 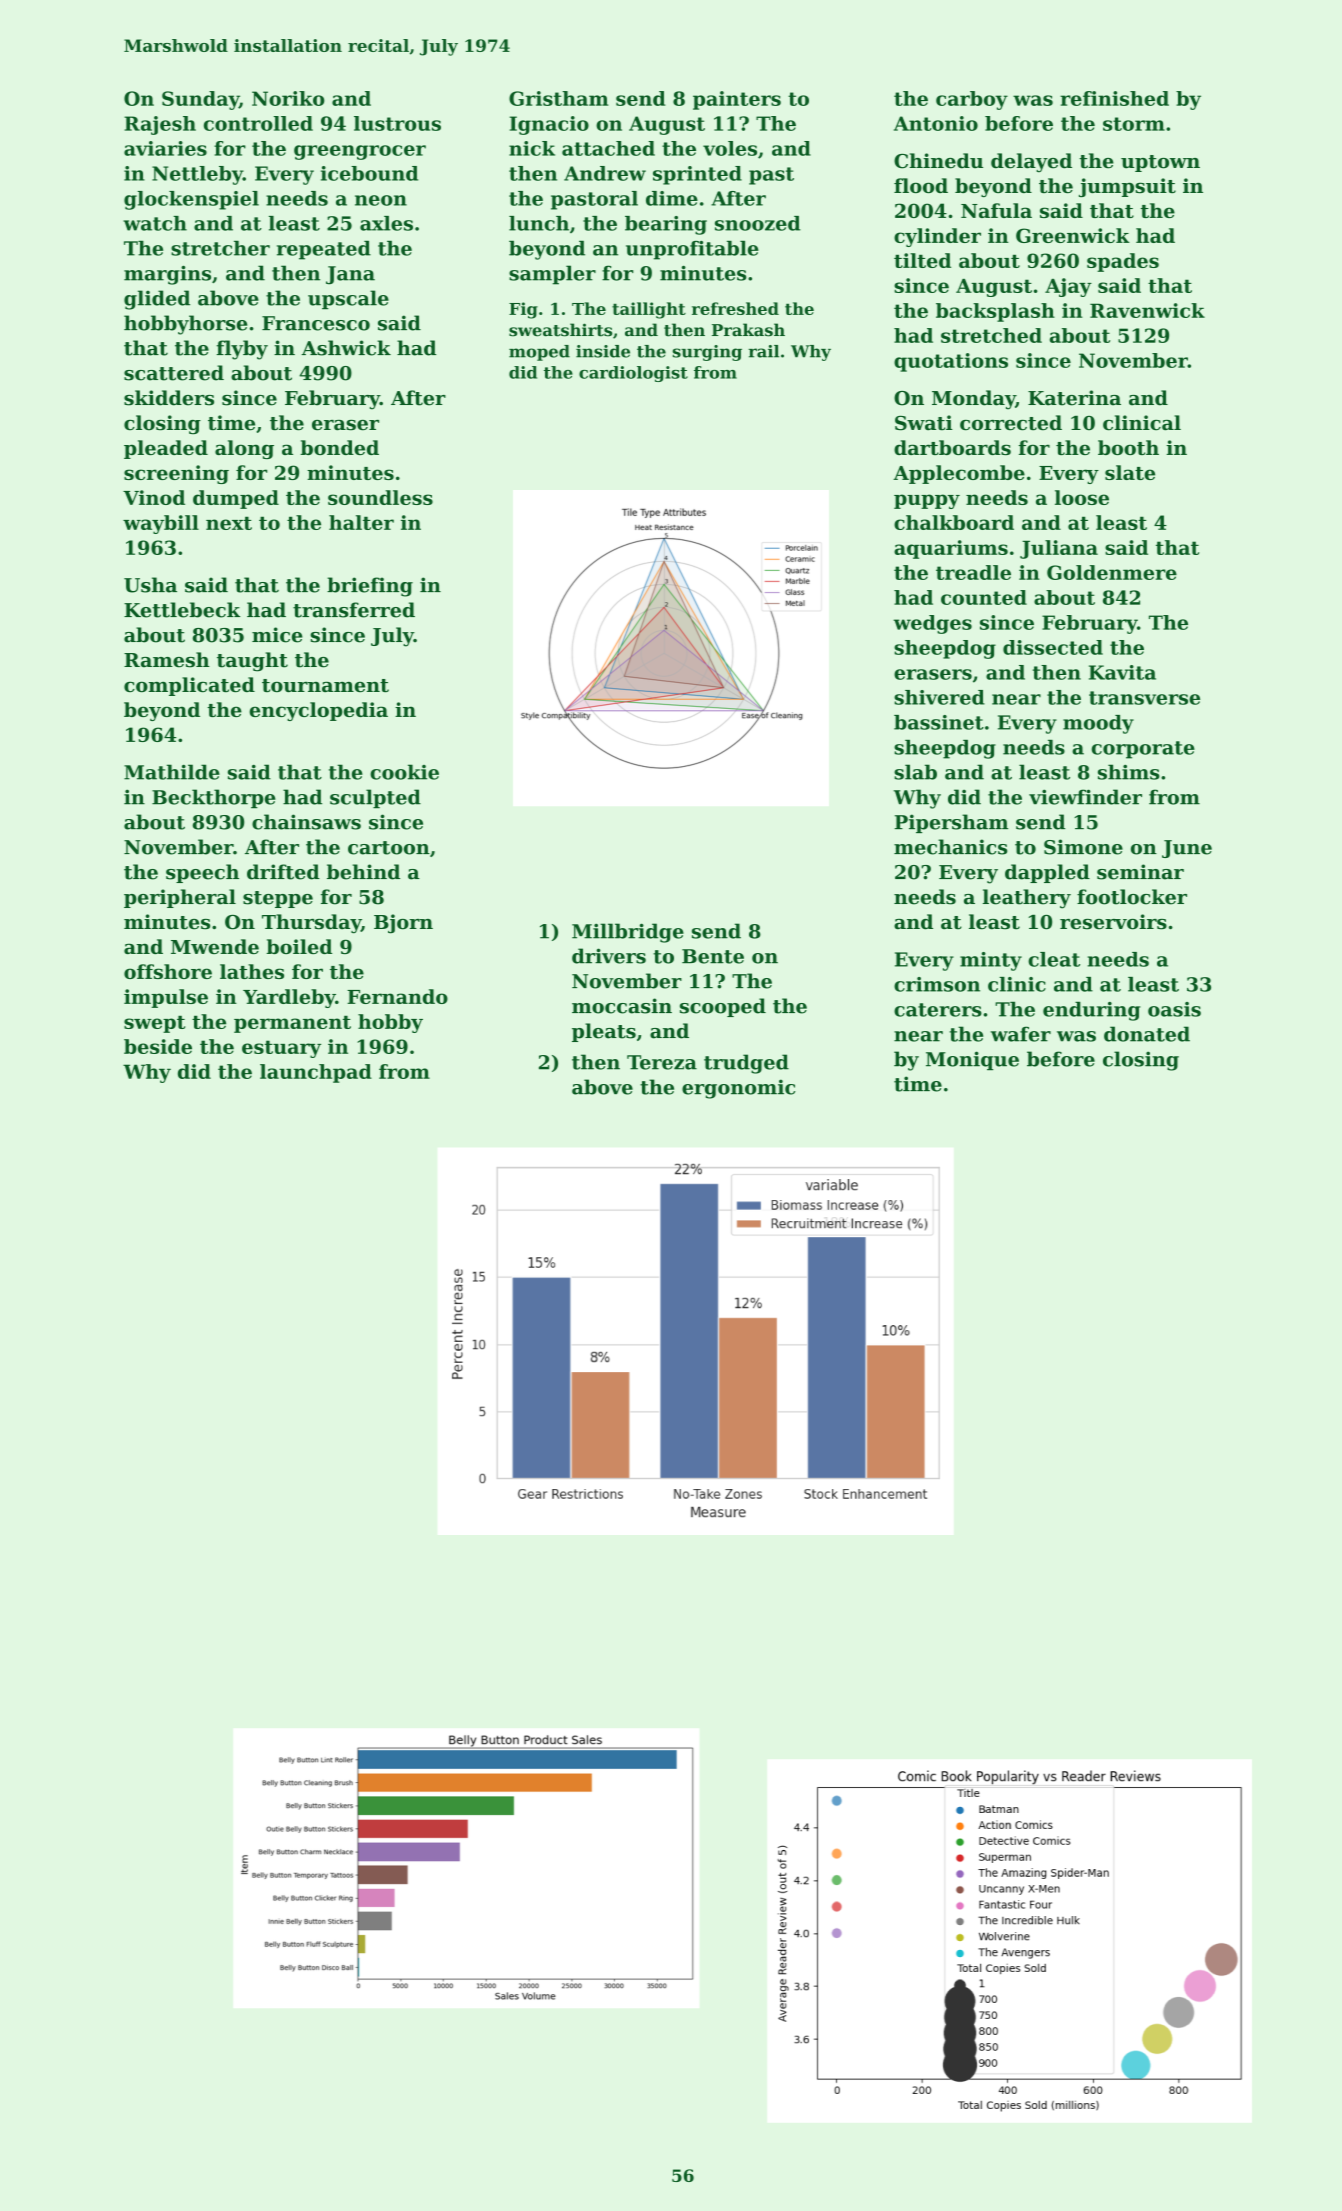 I want to click on moody, so click(x=1098, y=724).
